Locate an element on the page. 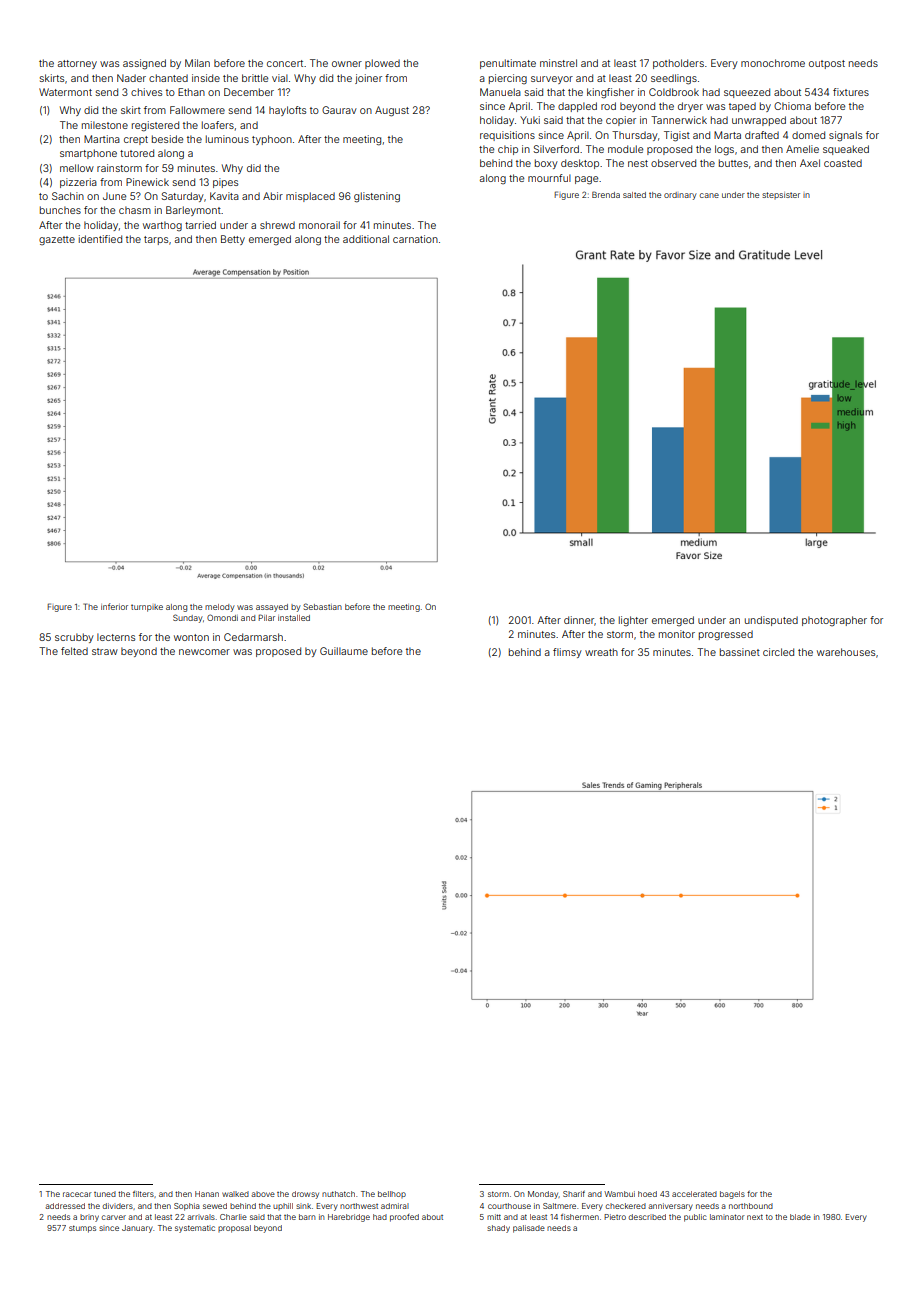  inferior is located at coordinates (114, 606).
